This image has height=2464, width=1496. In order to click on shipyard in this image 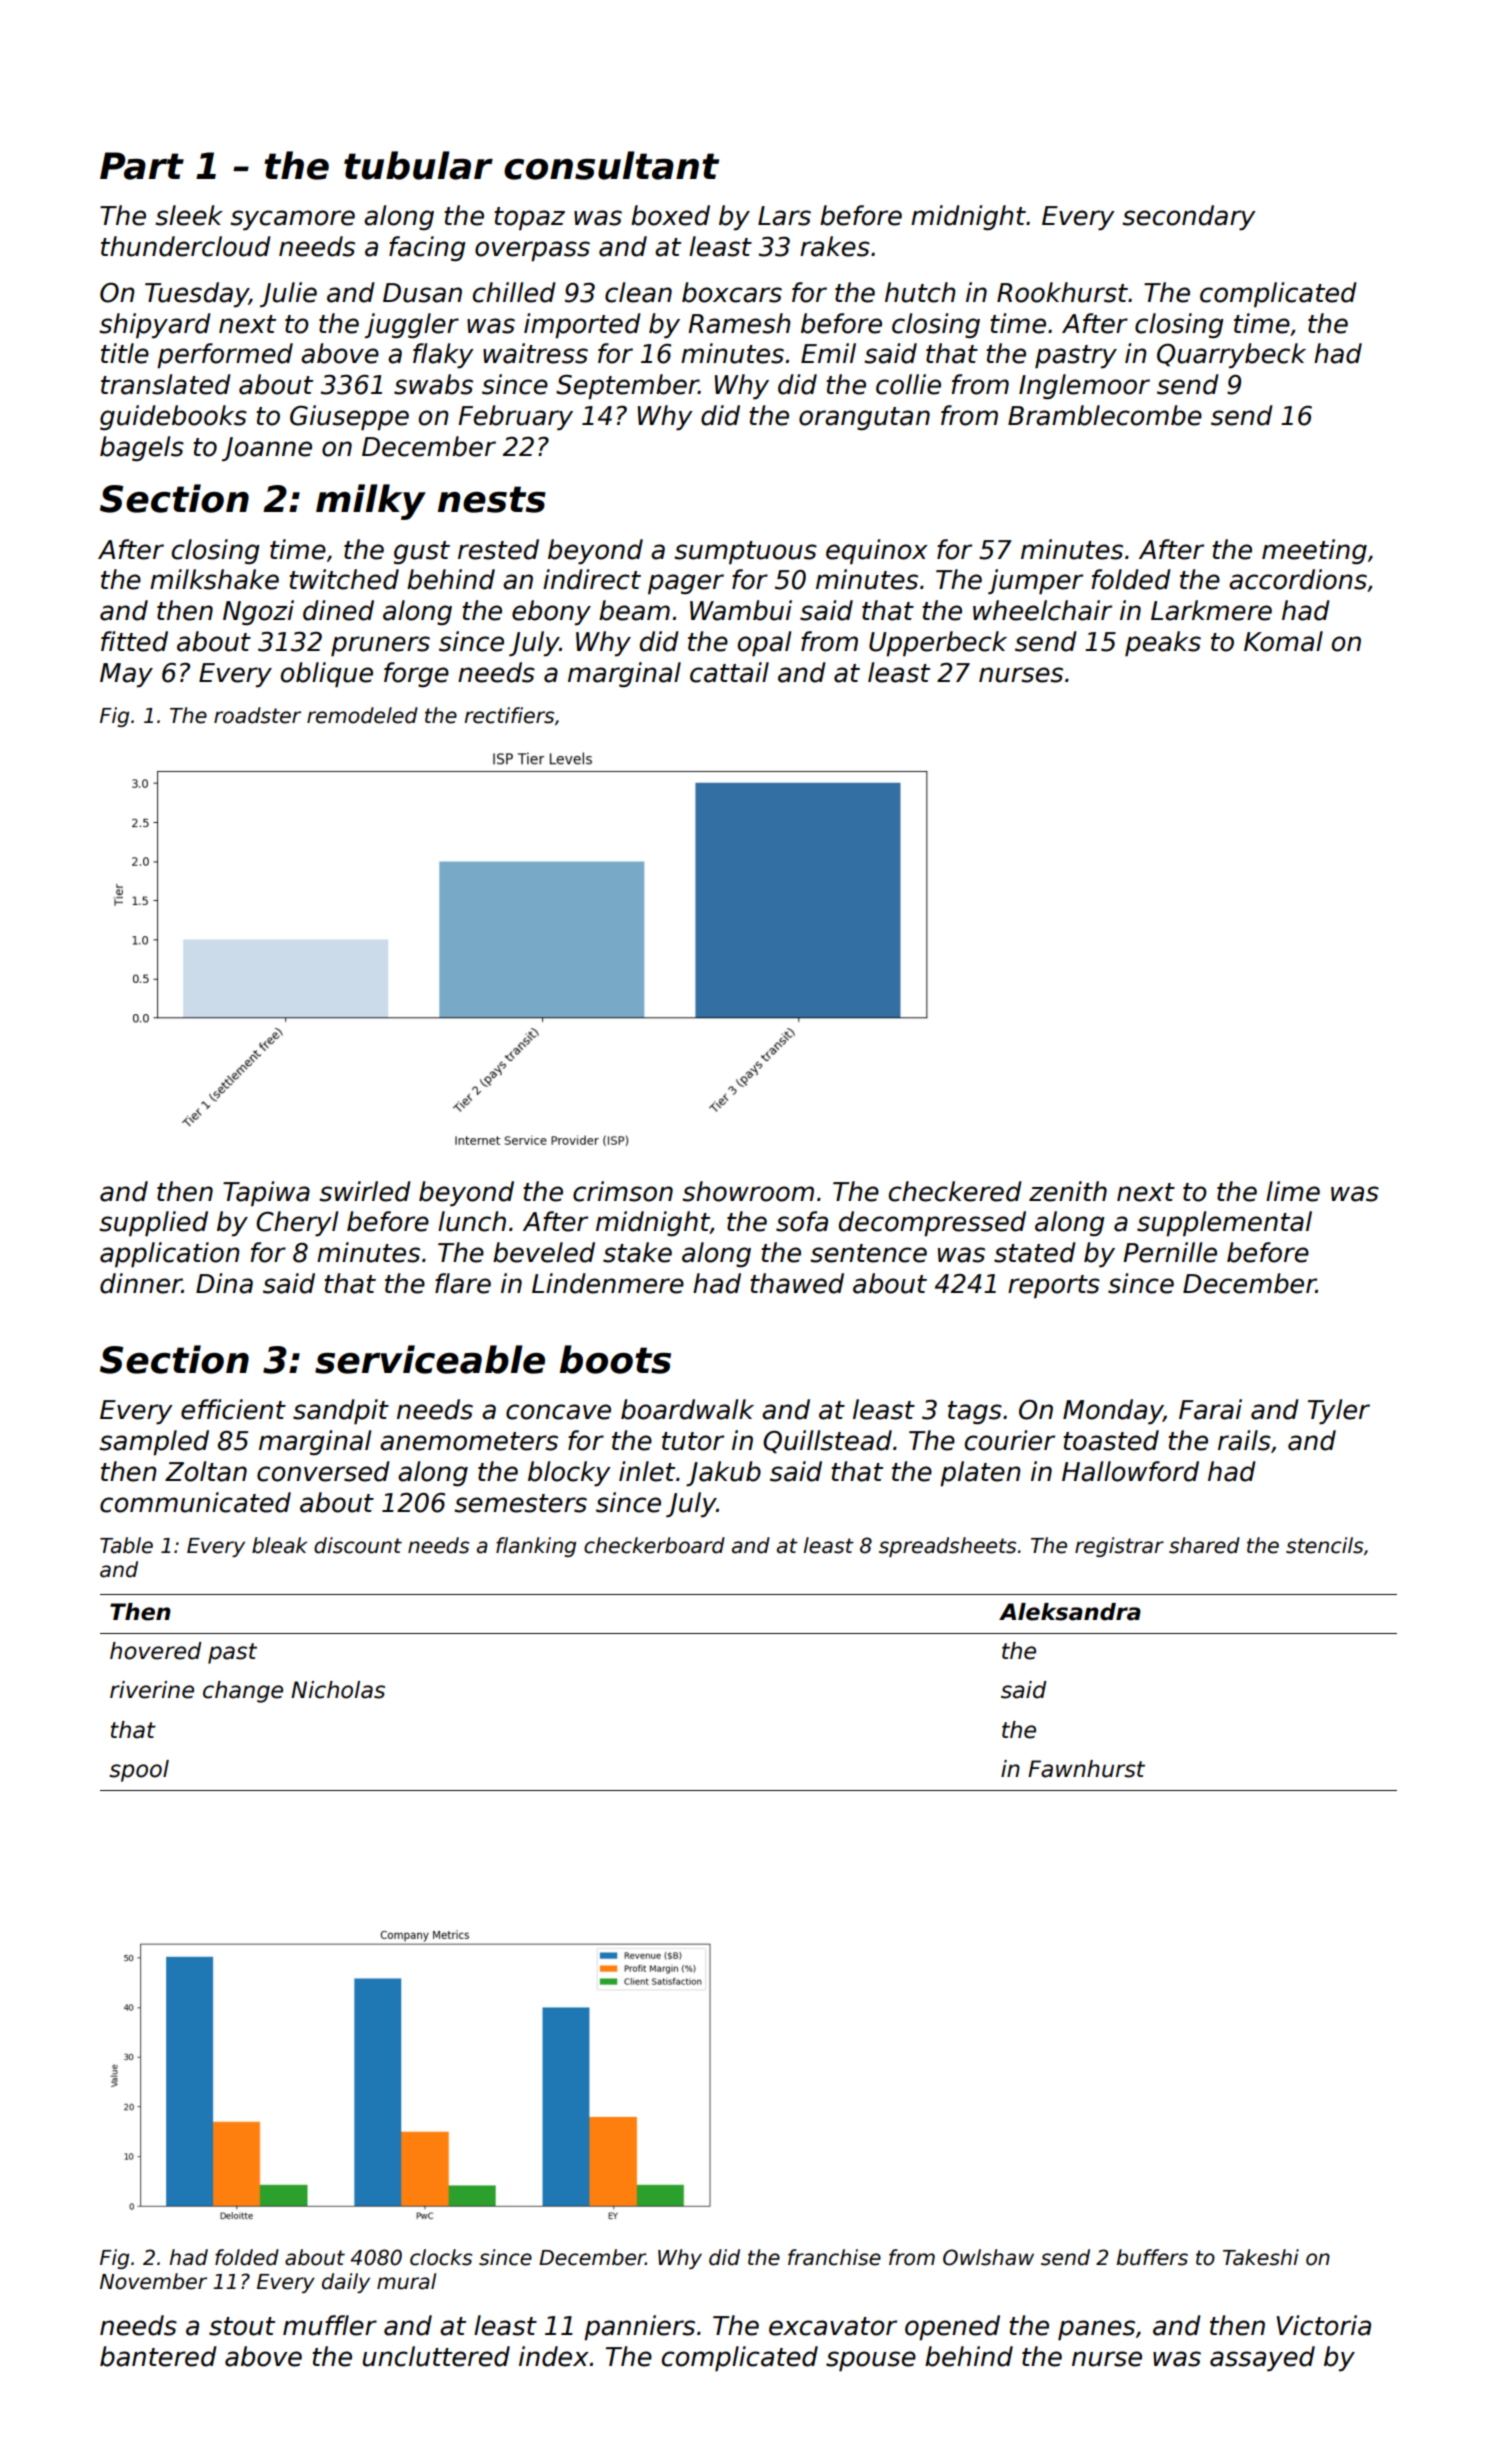, I will do `click(155, 325)`.
